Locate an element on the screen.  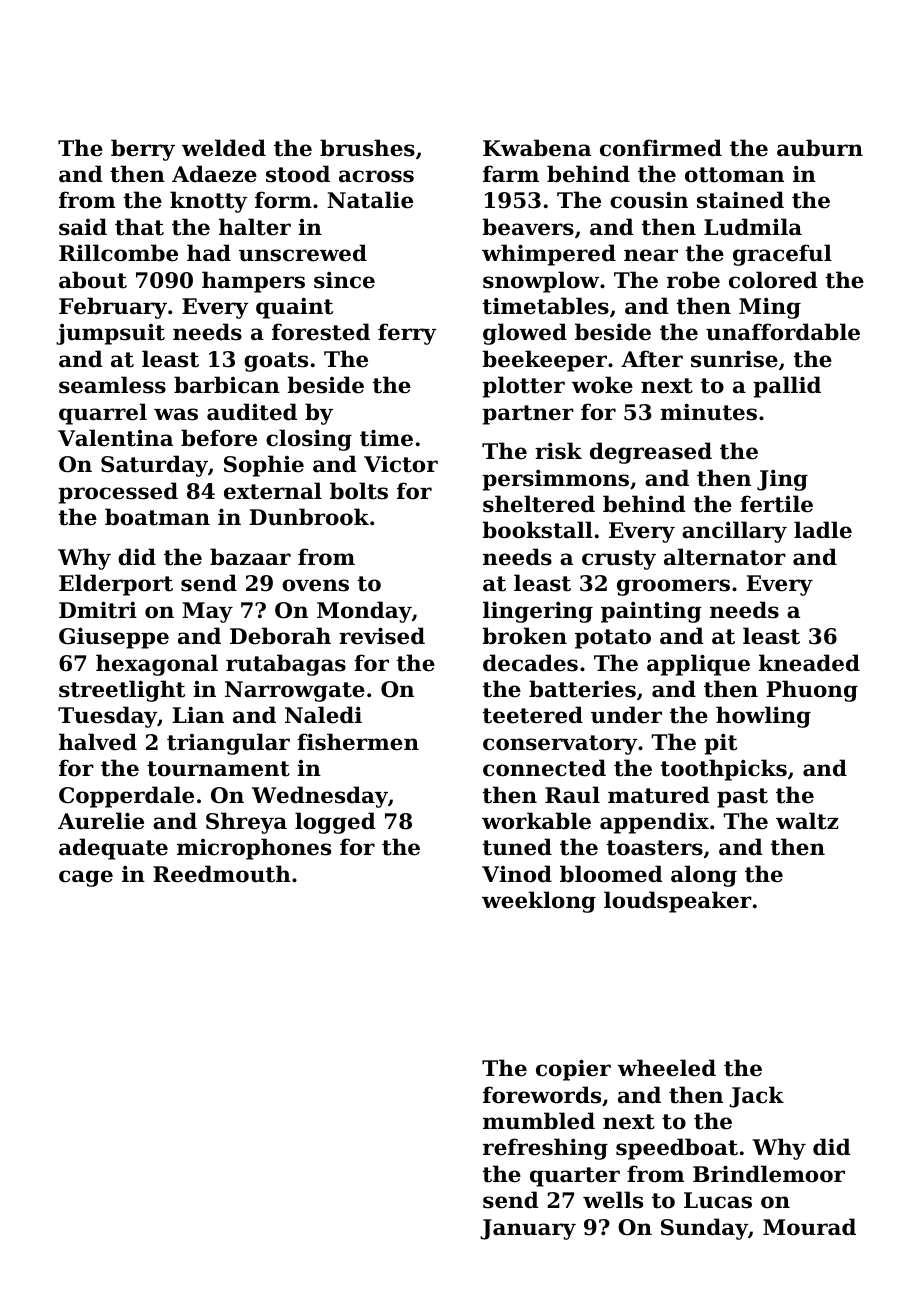
After is located at coordinates (652, 359).
